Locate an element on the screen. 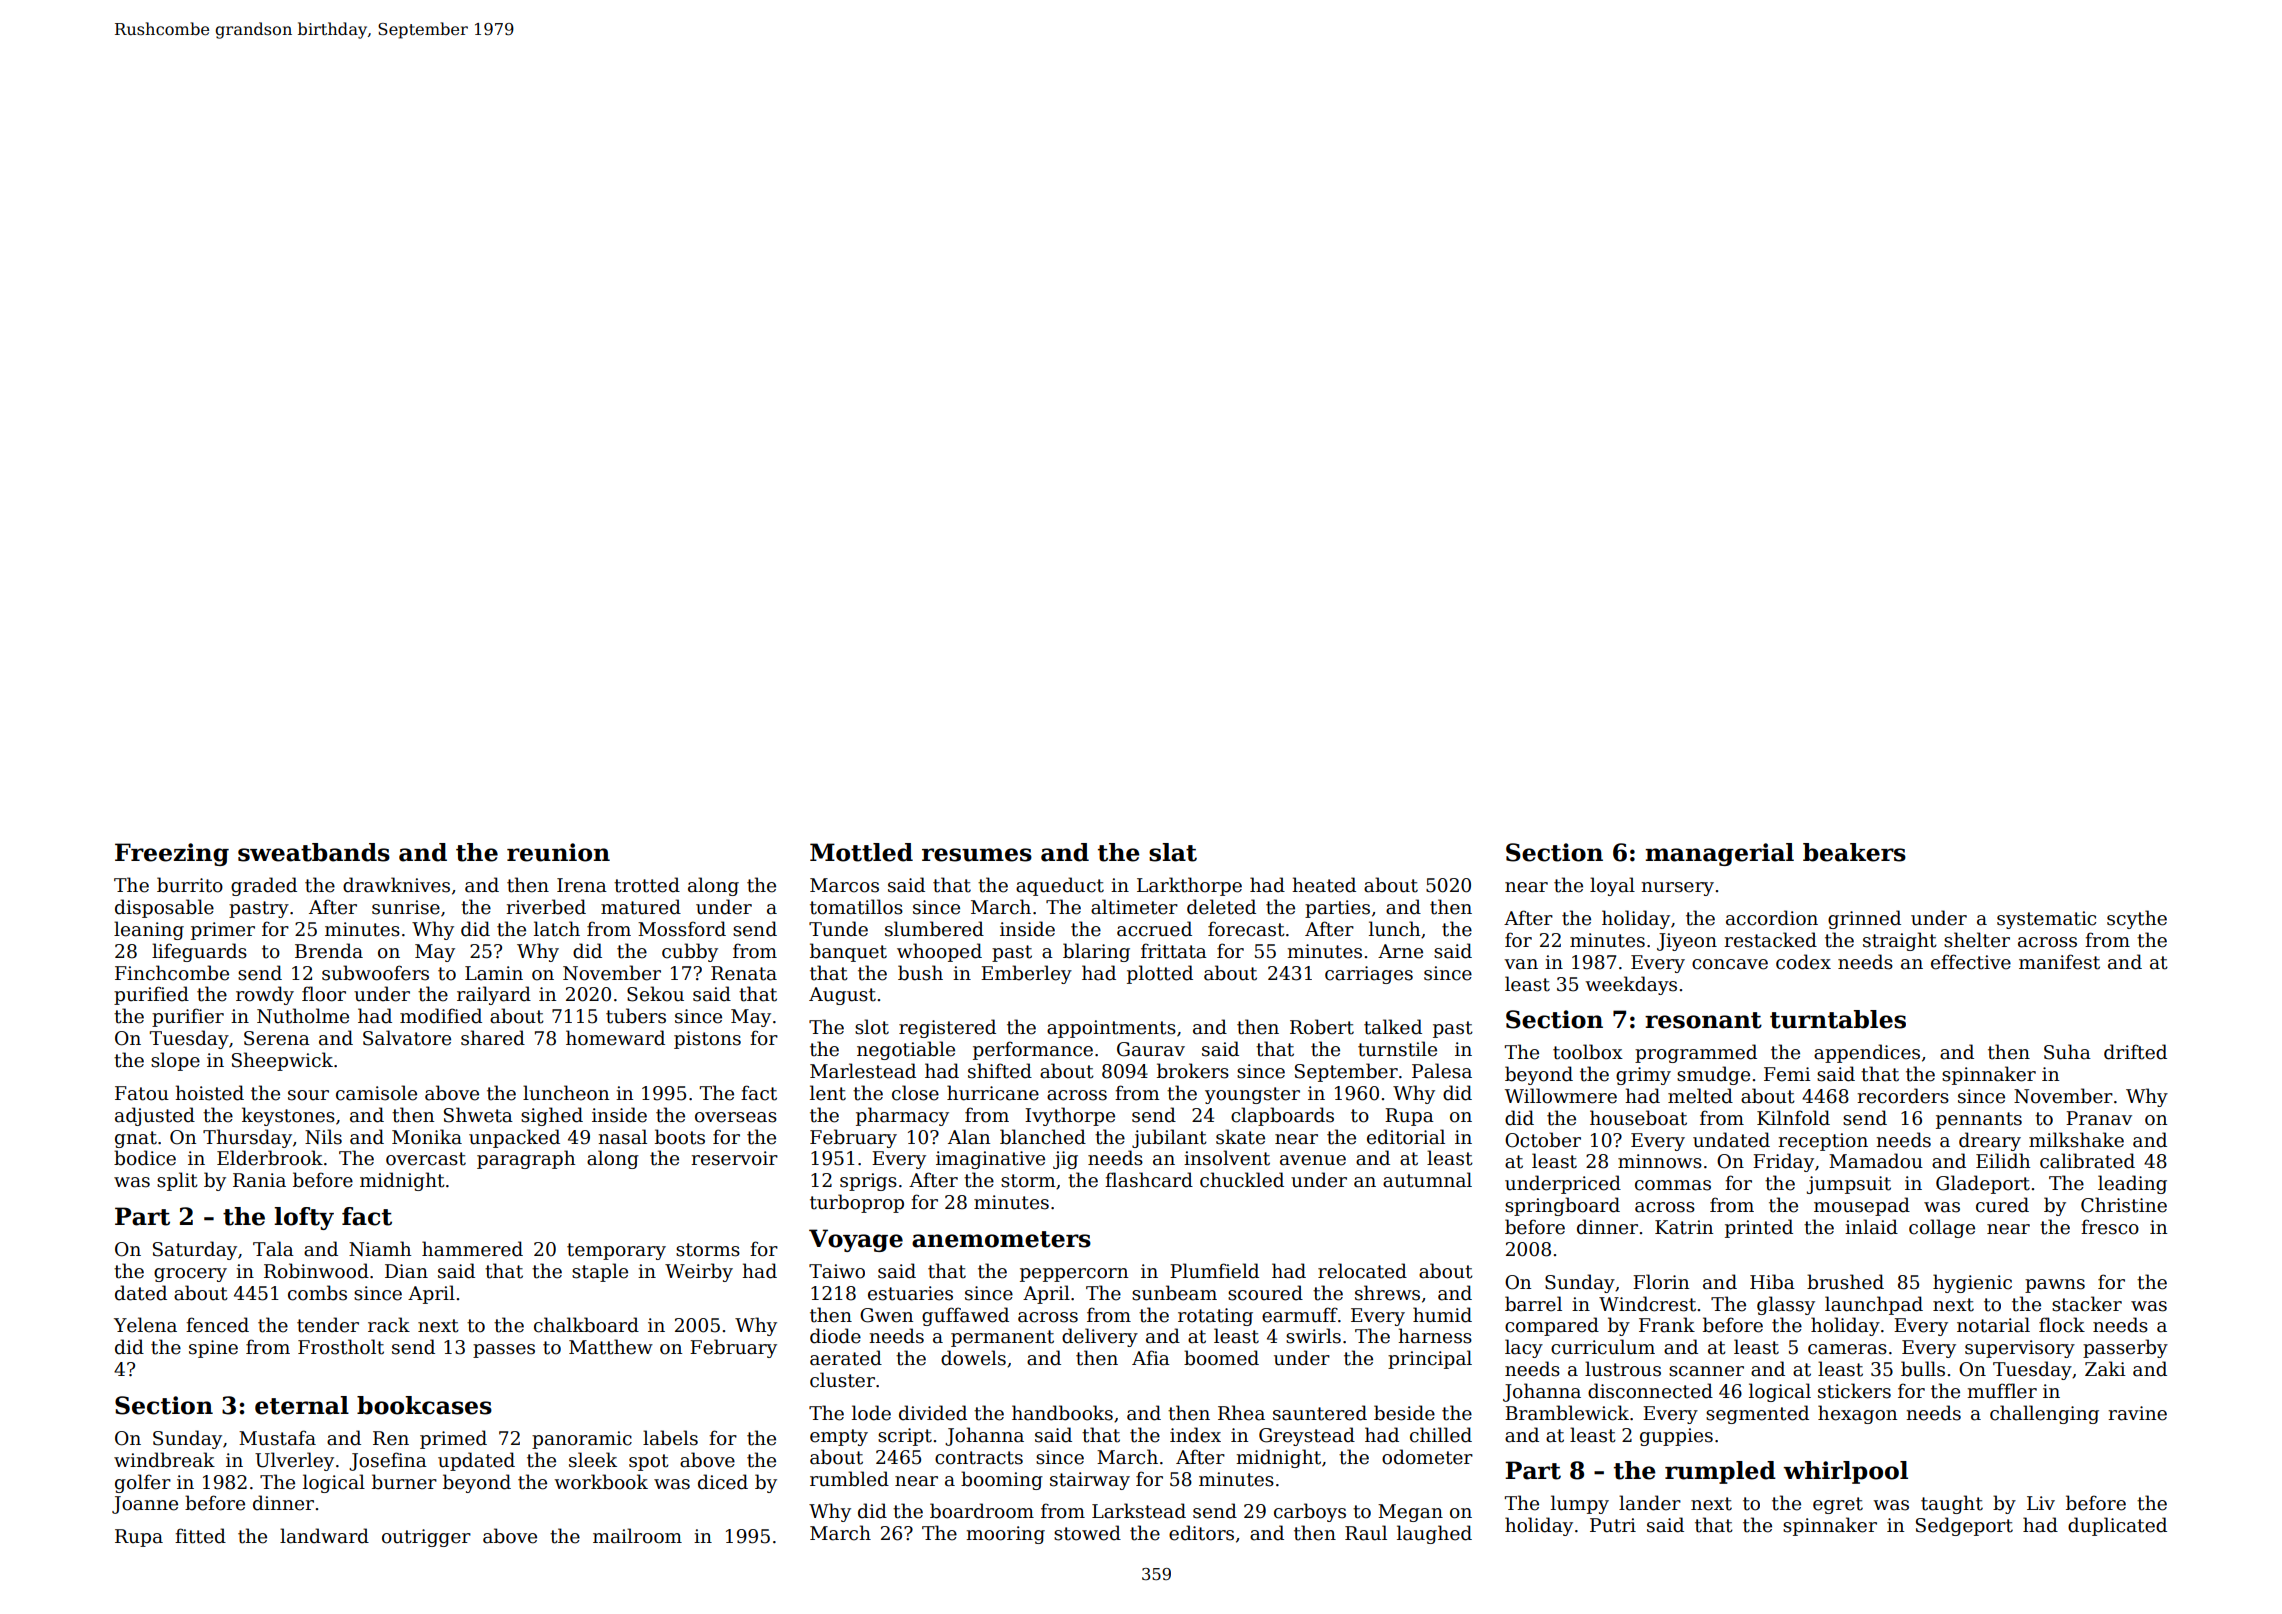 The width and height of the screenshot is (2282, 1614). Matthew is located at coordinates (611, 1347).
